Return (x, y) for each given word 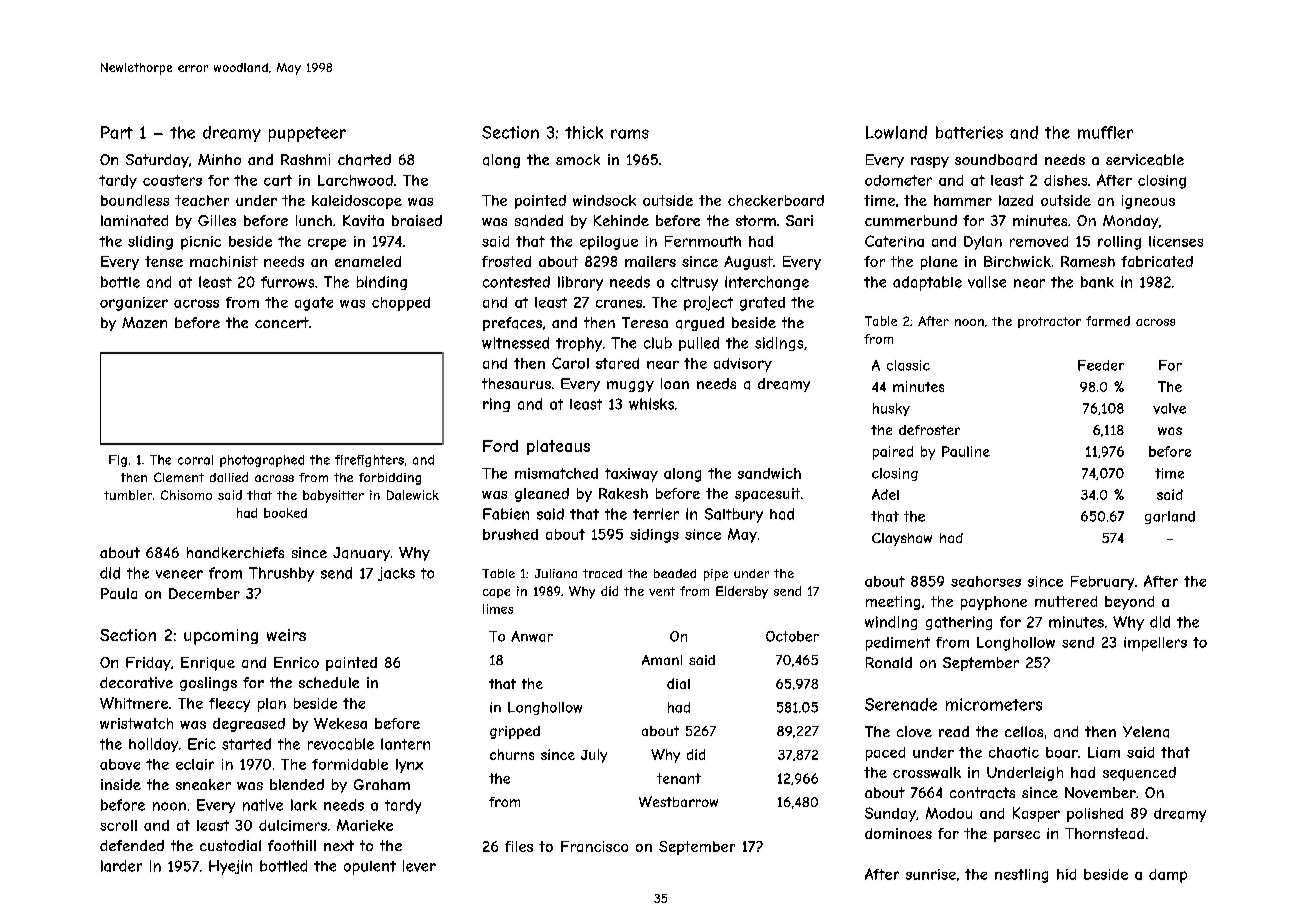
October (792, 636)
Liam (1104, 752)
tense (164, 261)
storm (756, 220)
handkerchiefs (235, 552)
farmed (1108, 321)
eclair (195, 764)
